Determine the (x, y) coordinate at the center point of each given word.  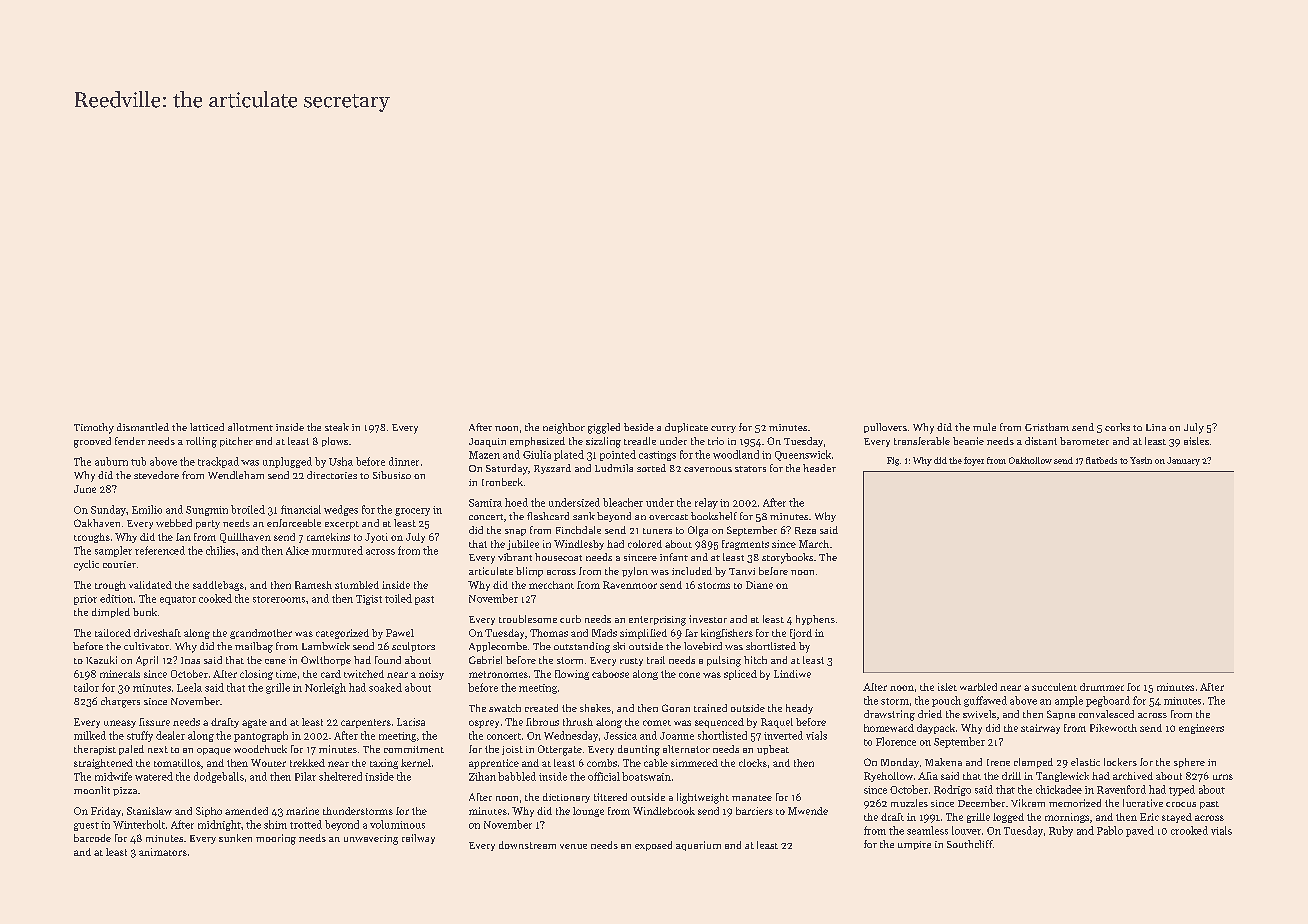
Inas (190, 660)
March (814, 544)
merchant (551, 585)
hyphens (815, 620)
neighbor (564, 428)
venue (573, 846)
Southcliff (970, 844)
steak (337, 427)
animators (163, 852)
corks (1117, 427)
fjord (801, 634)
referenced (160, 550)
